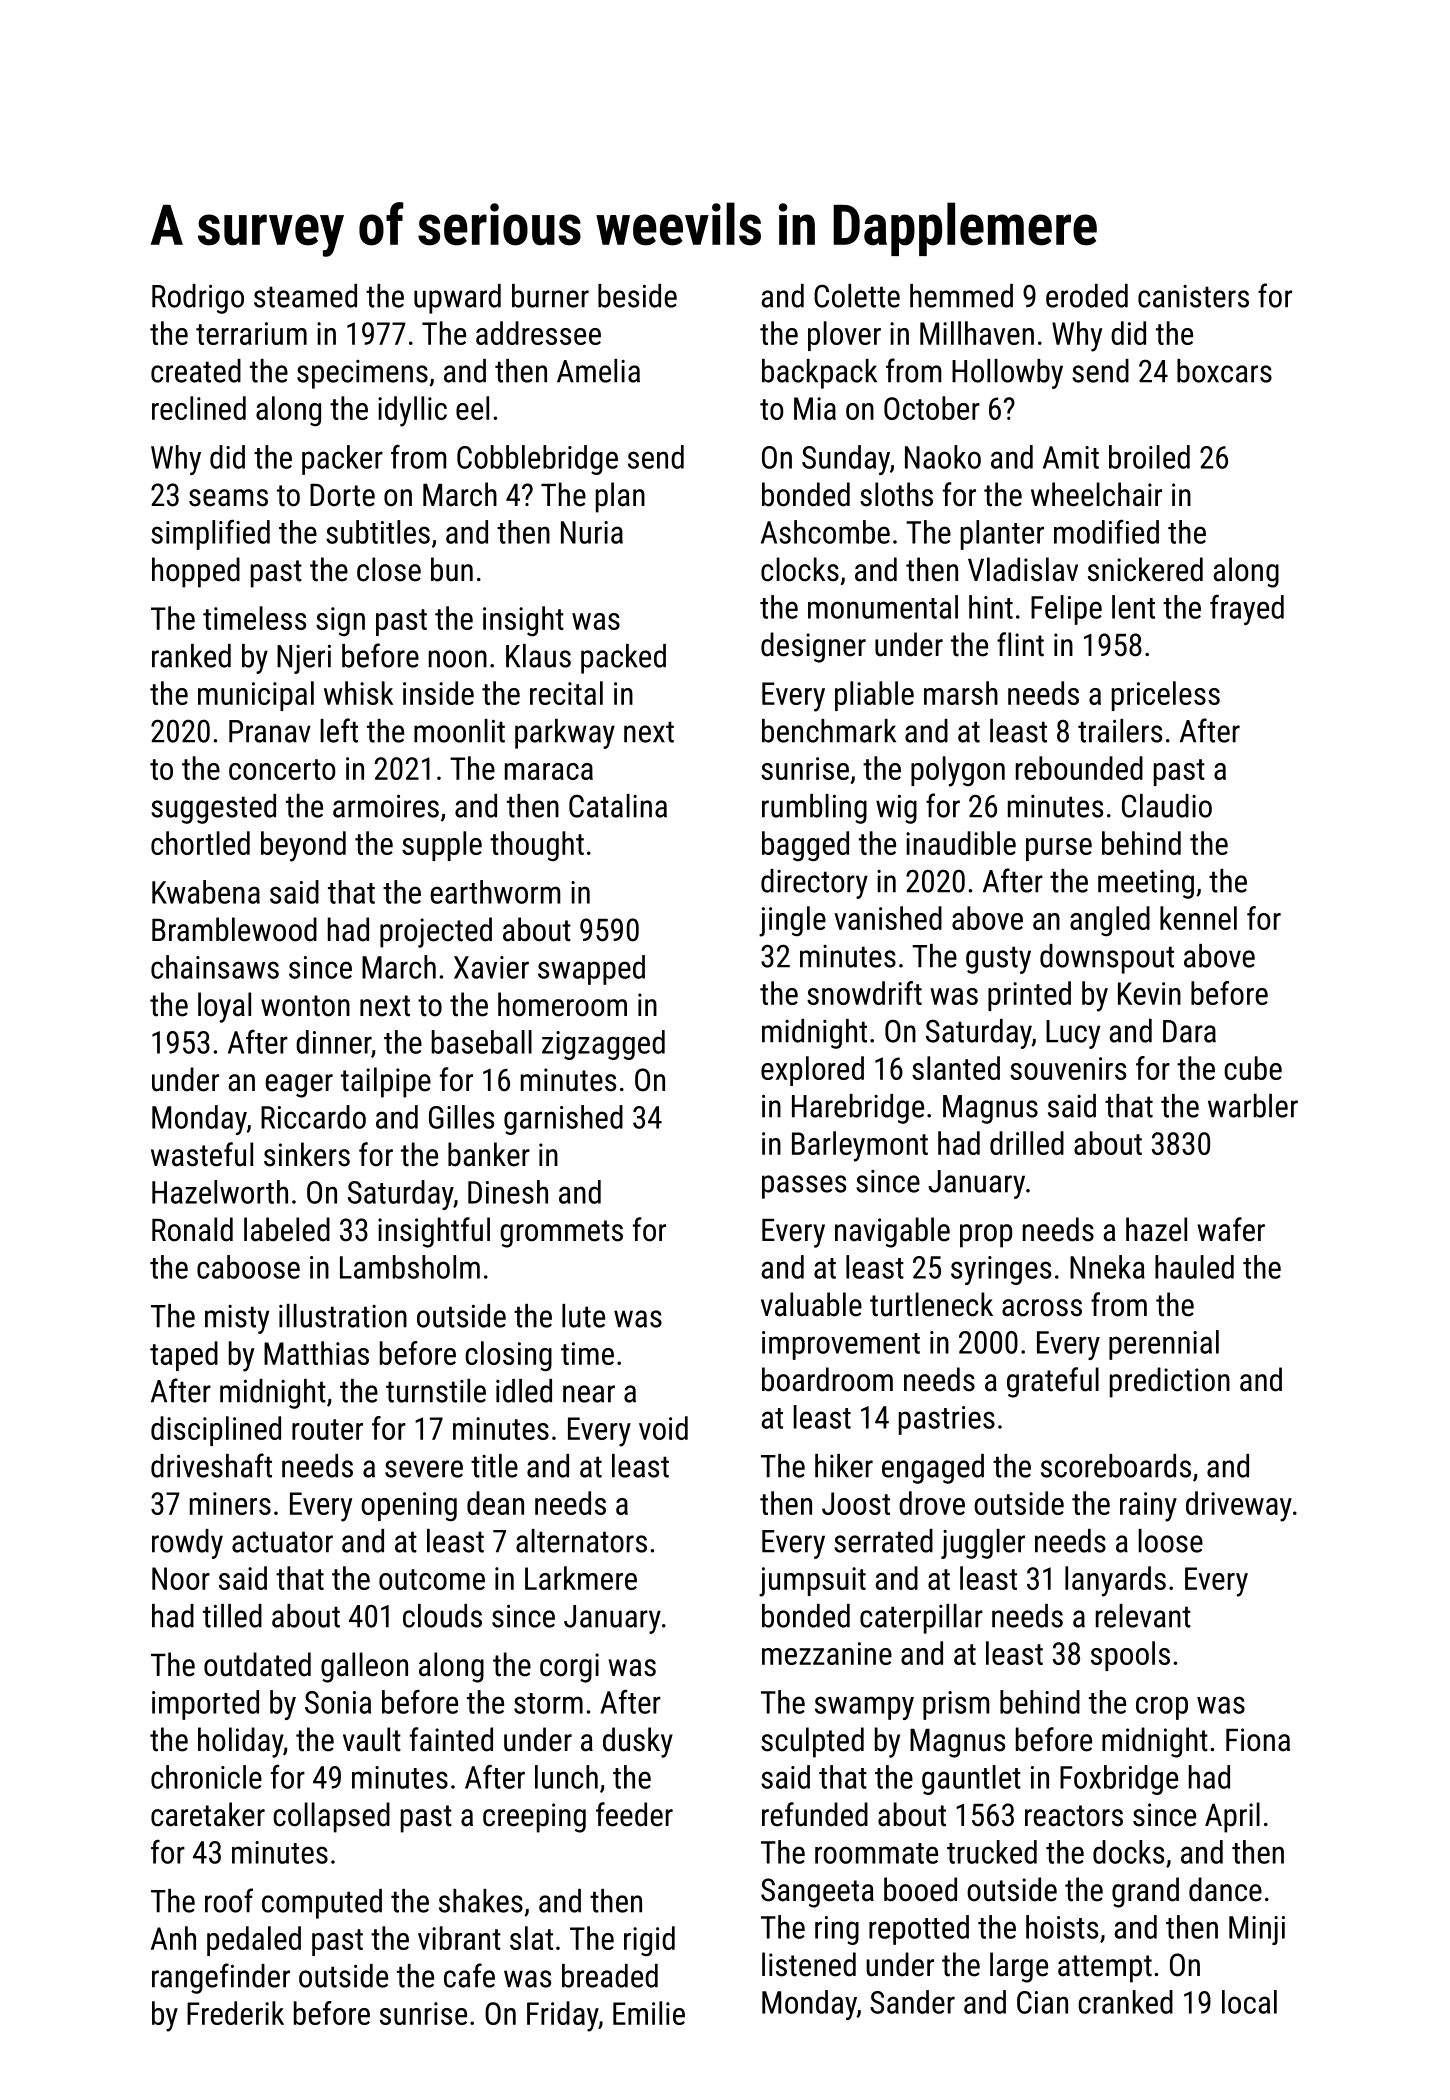 This page has height=2100, width=1450. Describe the element at coordinates (386, 806) in the page. I see `armoires` at that location.
